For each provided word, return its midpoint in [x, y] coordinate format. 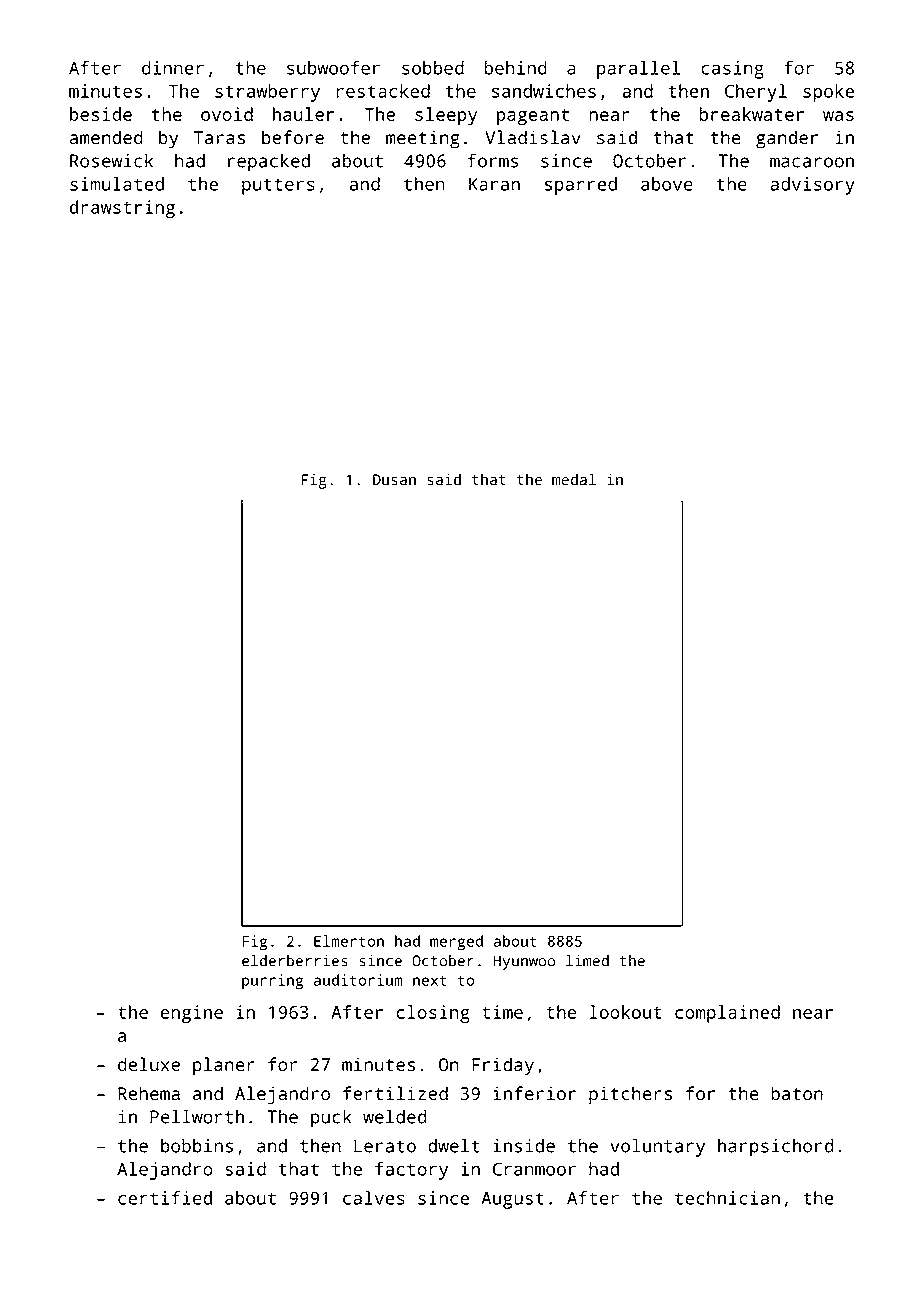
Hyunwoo [524, 962]
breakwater [751, 114]
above [667, 184]
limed [587, 960]
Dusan [394, 480]
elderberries [295, 960]
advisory [813, 186]
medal [574, 479]
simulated [117, 184]
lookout [626, 1012]
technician [727, 1198]
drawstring [122, 209]
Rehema [149, 1093]
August [512, 1200]
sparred [581, 186]
